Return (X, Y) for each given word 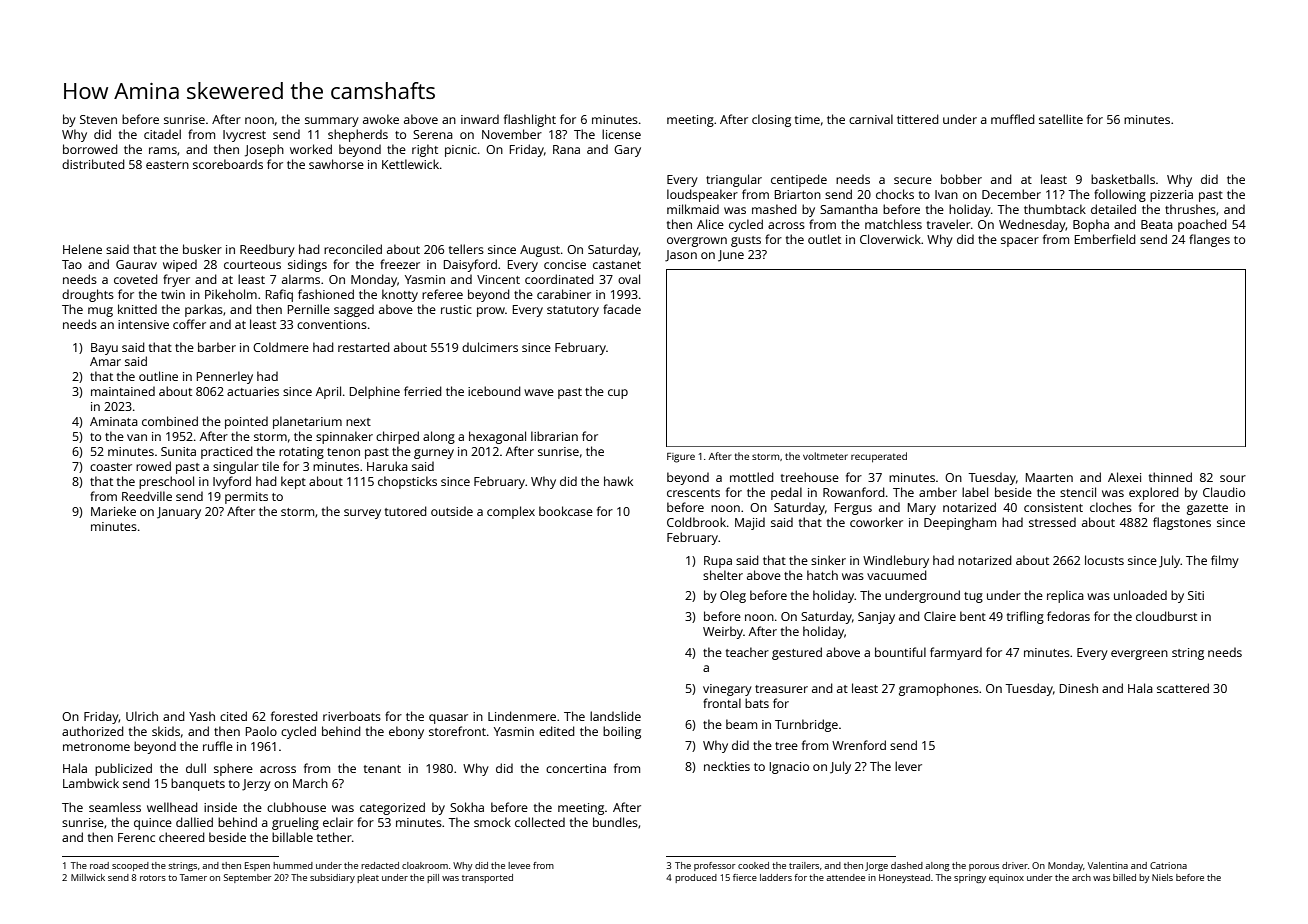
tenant (382, 769)
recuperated (879, 457)
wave (539, 392)
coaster (111, 467)
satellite (1061, 119)
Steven (98, 119)
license (621, 134)
